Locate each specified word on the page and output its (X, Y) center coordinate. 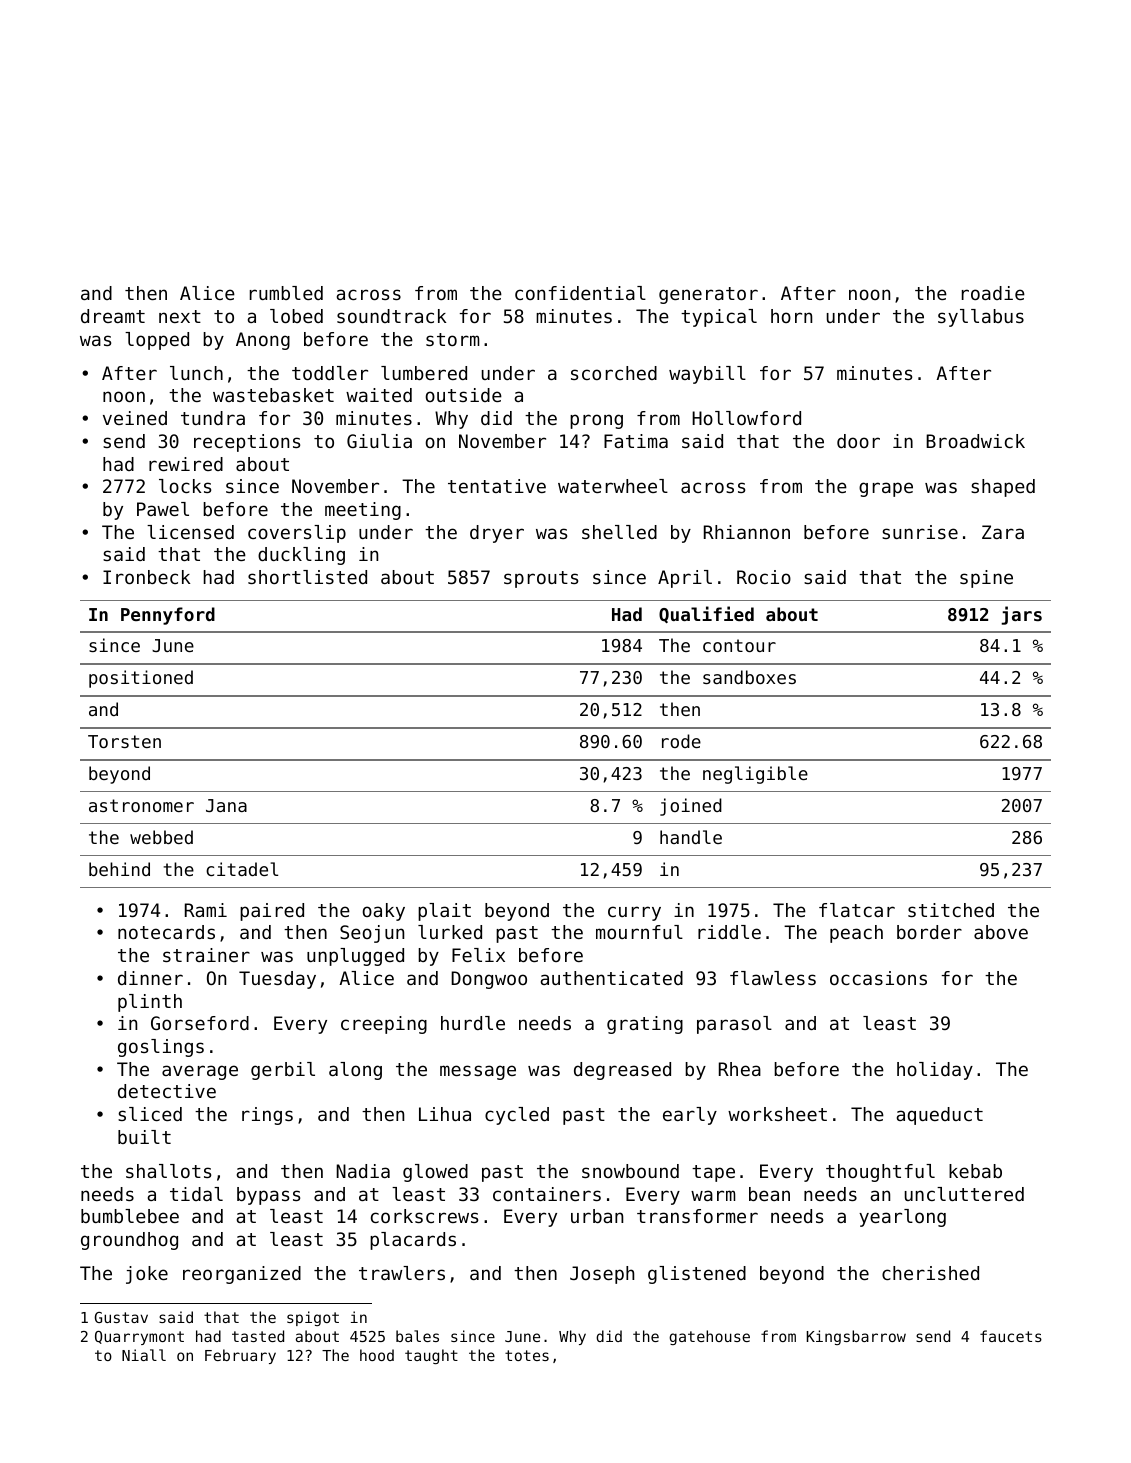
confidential (580, 293)
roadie (993, 293)
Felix (478, 955)
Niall (144, 1355)
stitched (951, 910)
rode (681, 741)
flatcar (857, 910)
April (685, 579)
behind (119, 869)
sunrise (920, 532)
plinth (150, 1003)
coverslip (297, 534)
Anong (263, 341)
